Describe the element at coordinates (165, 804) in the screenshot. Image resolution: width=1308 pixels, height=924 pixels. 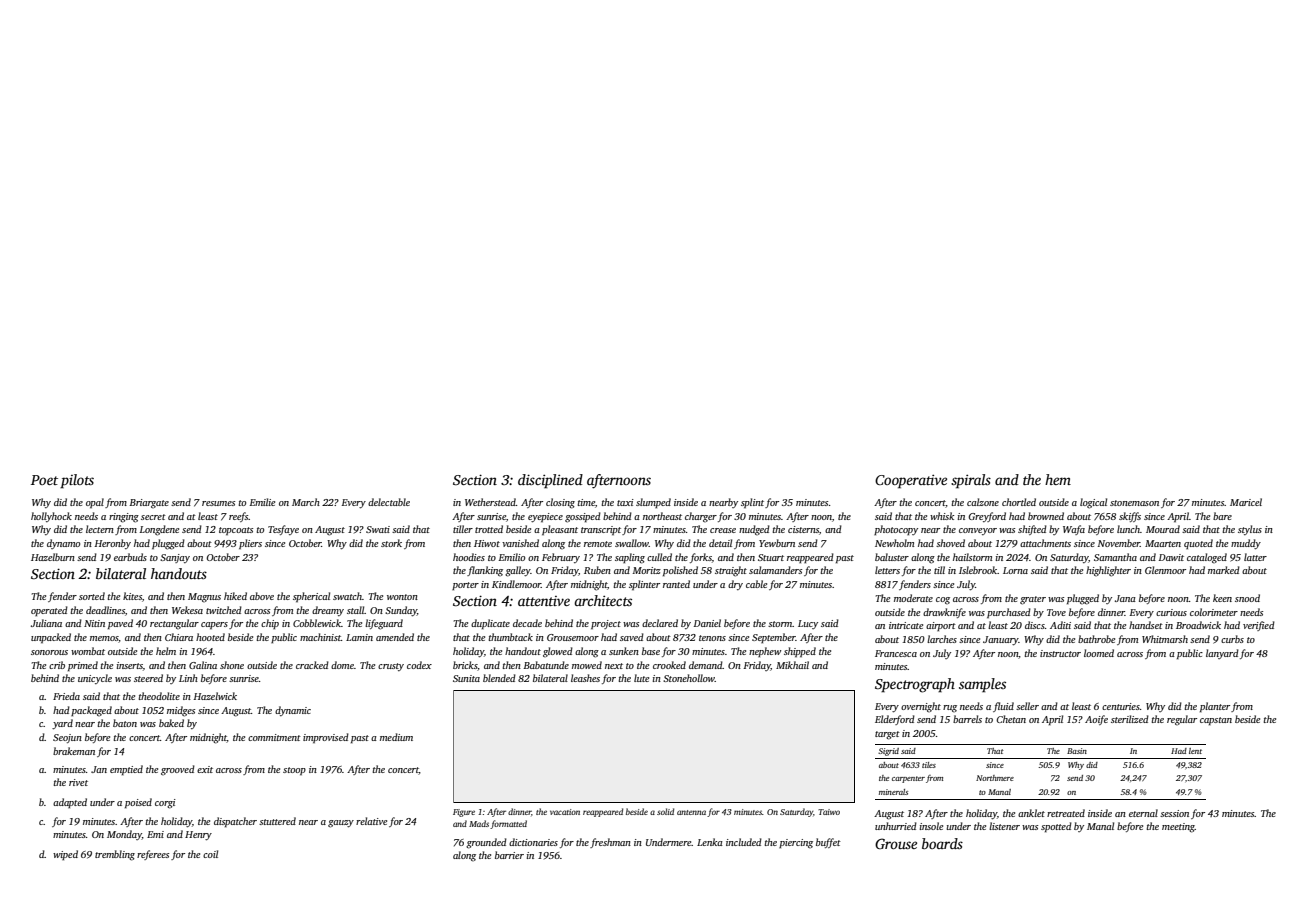
I see `corgi` at that location.
